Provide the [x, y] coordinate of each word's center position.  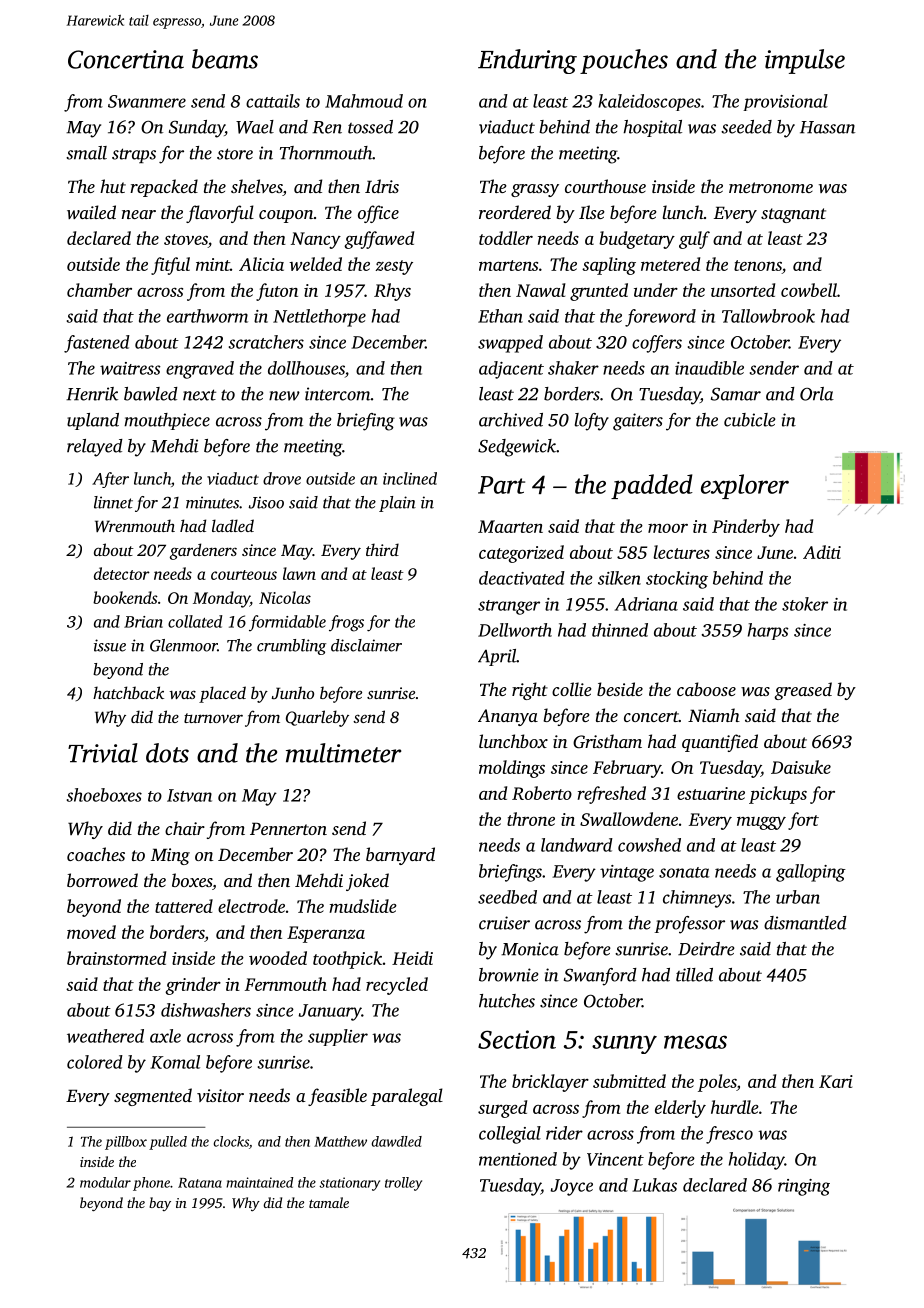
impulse [805, 61]
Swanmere [147, 101]
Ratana [200, 1183]
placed [222, 694]
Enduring [527, 61]
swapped [510, 344]
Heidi [412, 958]
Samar [736, 394]
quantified [720, 743]
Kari [836, 1081]
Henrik [92, 394]
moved [91, 932]
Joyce [572, 1187]
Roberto [542, 793]
